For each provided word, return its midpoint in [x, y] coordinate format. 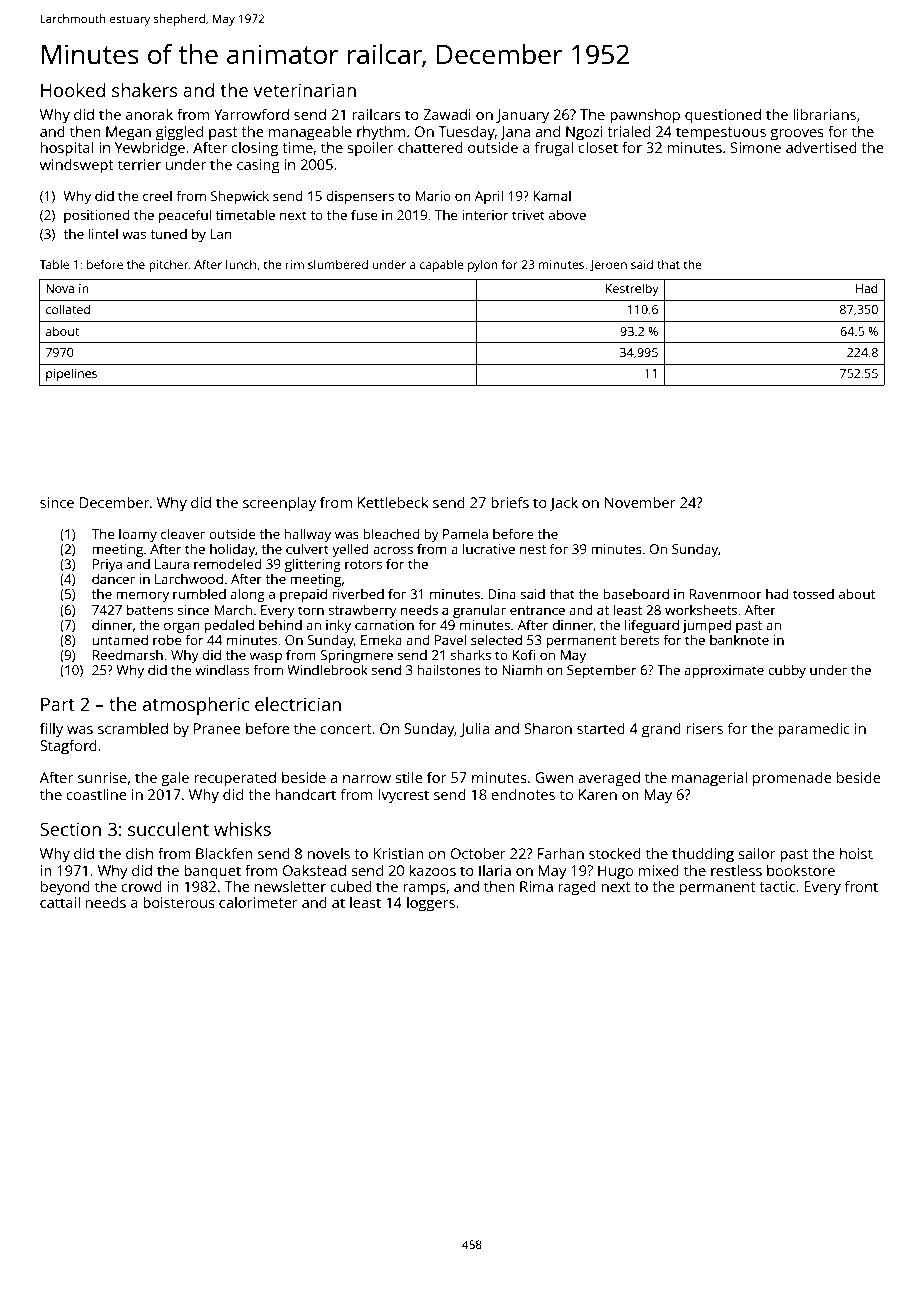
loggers [431, 904]
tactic [777, 886]
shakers [145, 90]
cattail [60, 902]
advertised [821, 147]
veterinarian [304, 90]
